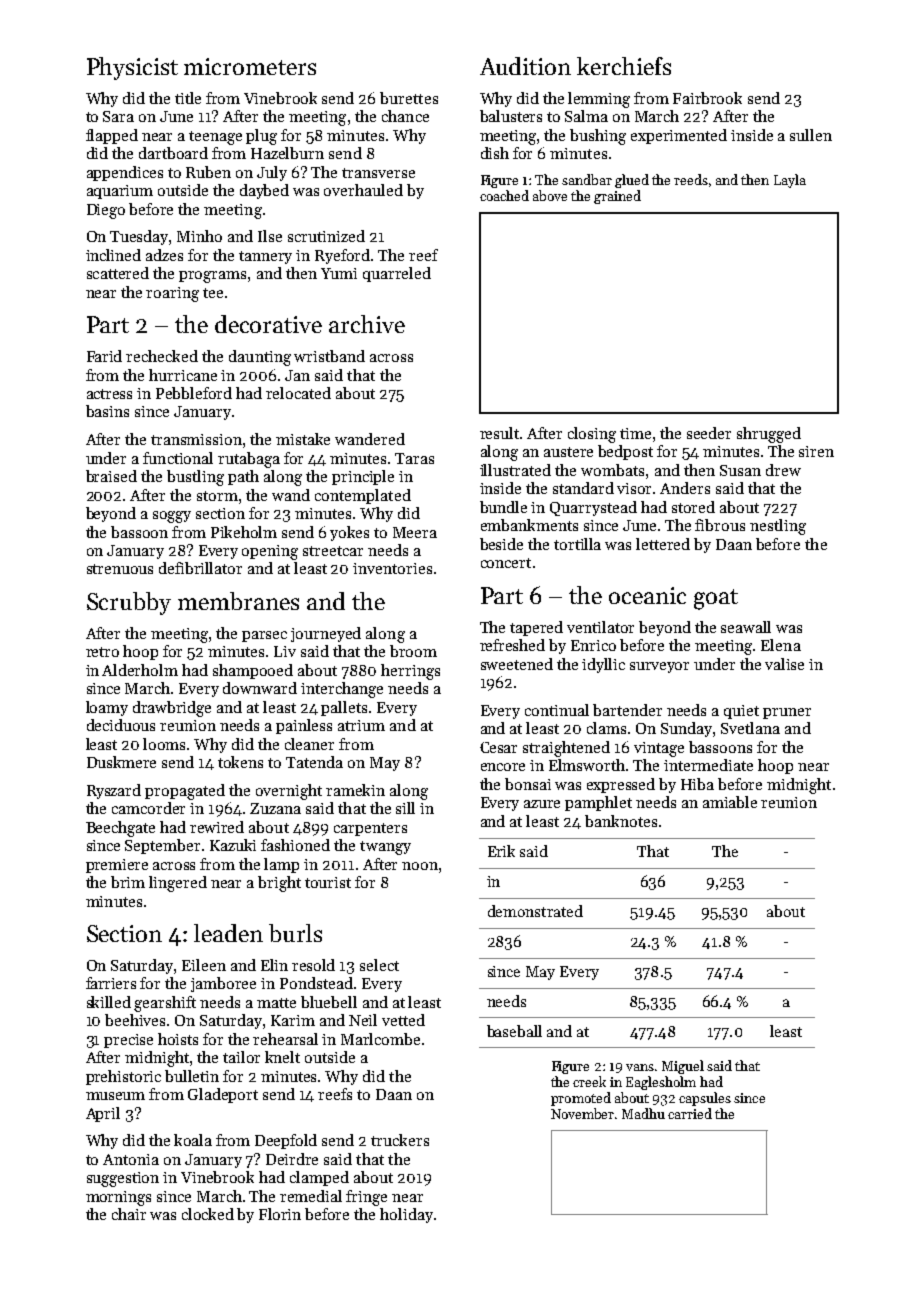 The height and width of the screenshot is (1308, 924). I want to click on micrometers, so click(250, 66).
